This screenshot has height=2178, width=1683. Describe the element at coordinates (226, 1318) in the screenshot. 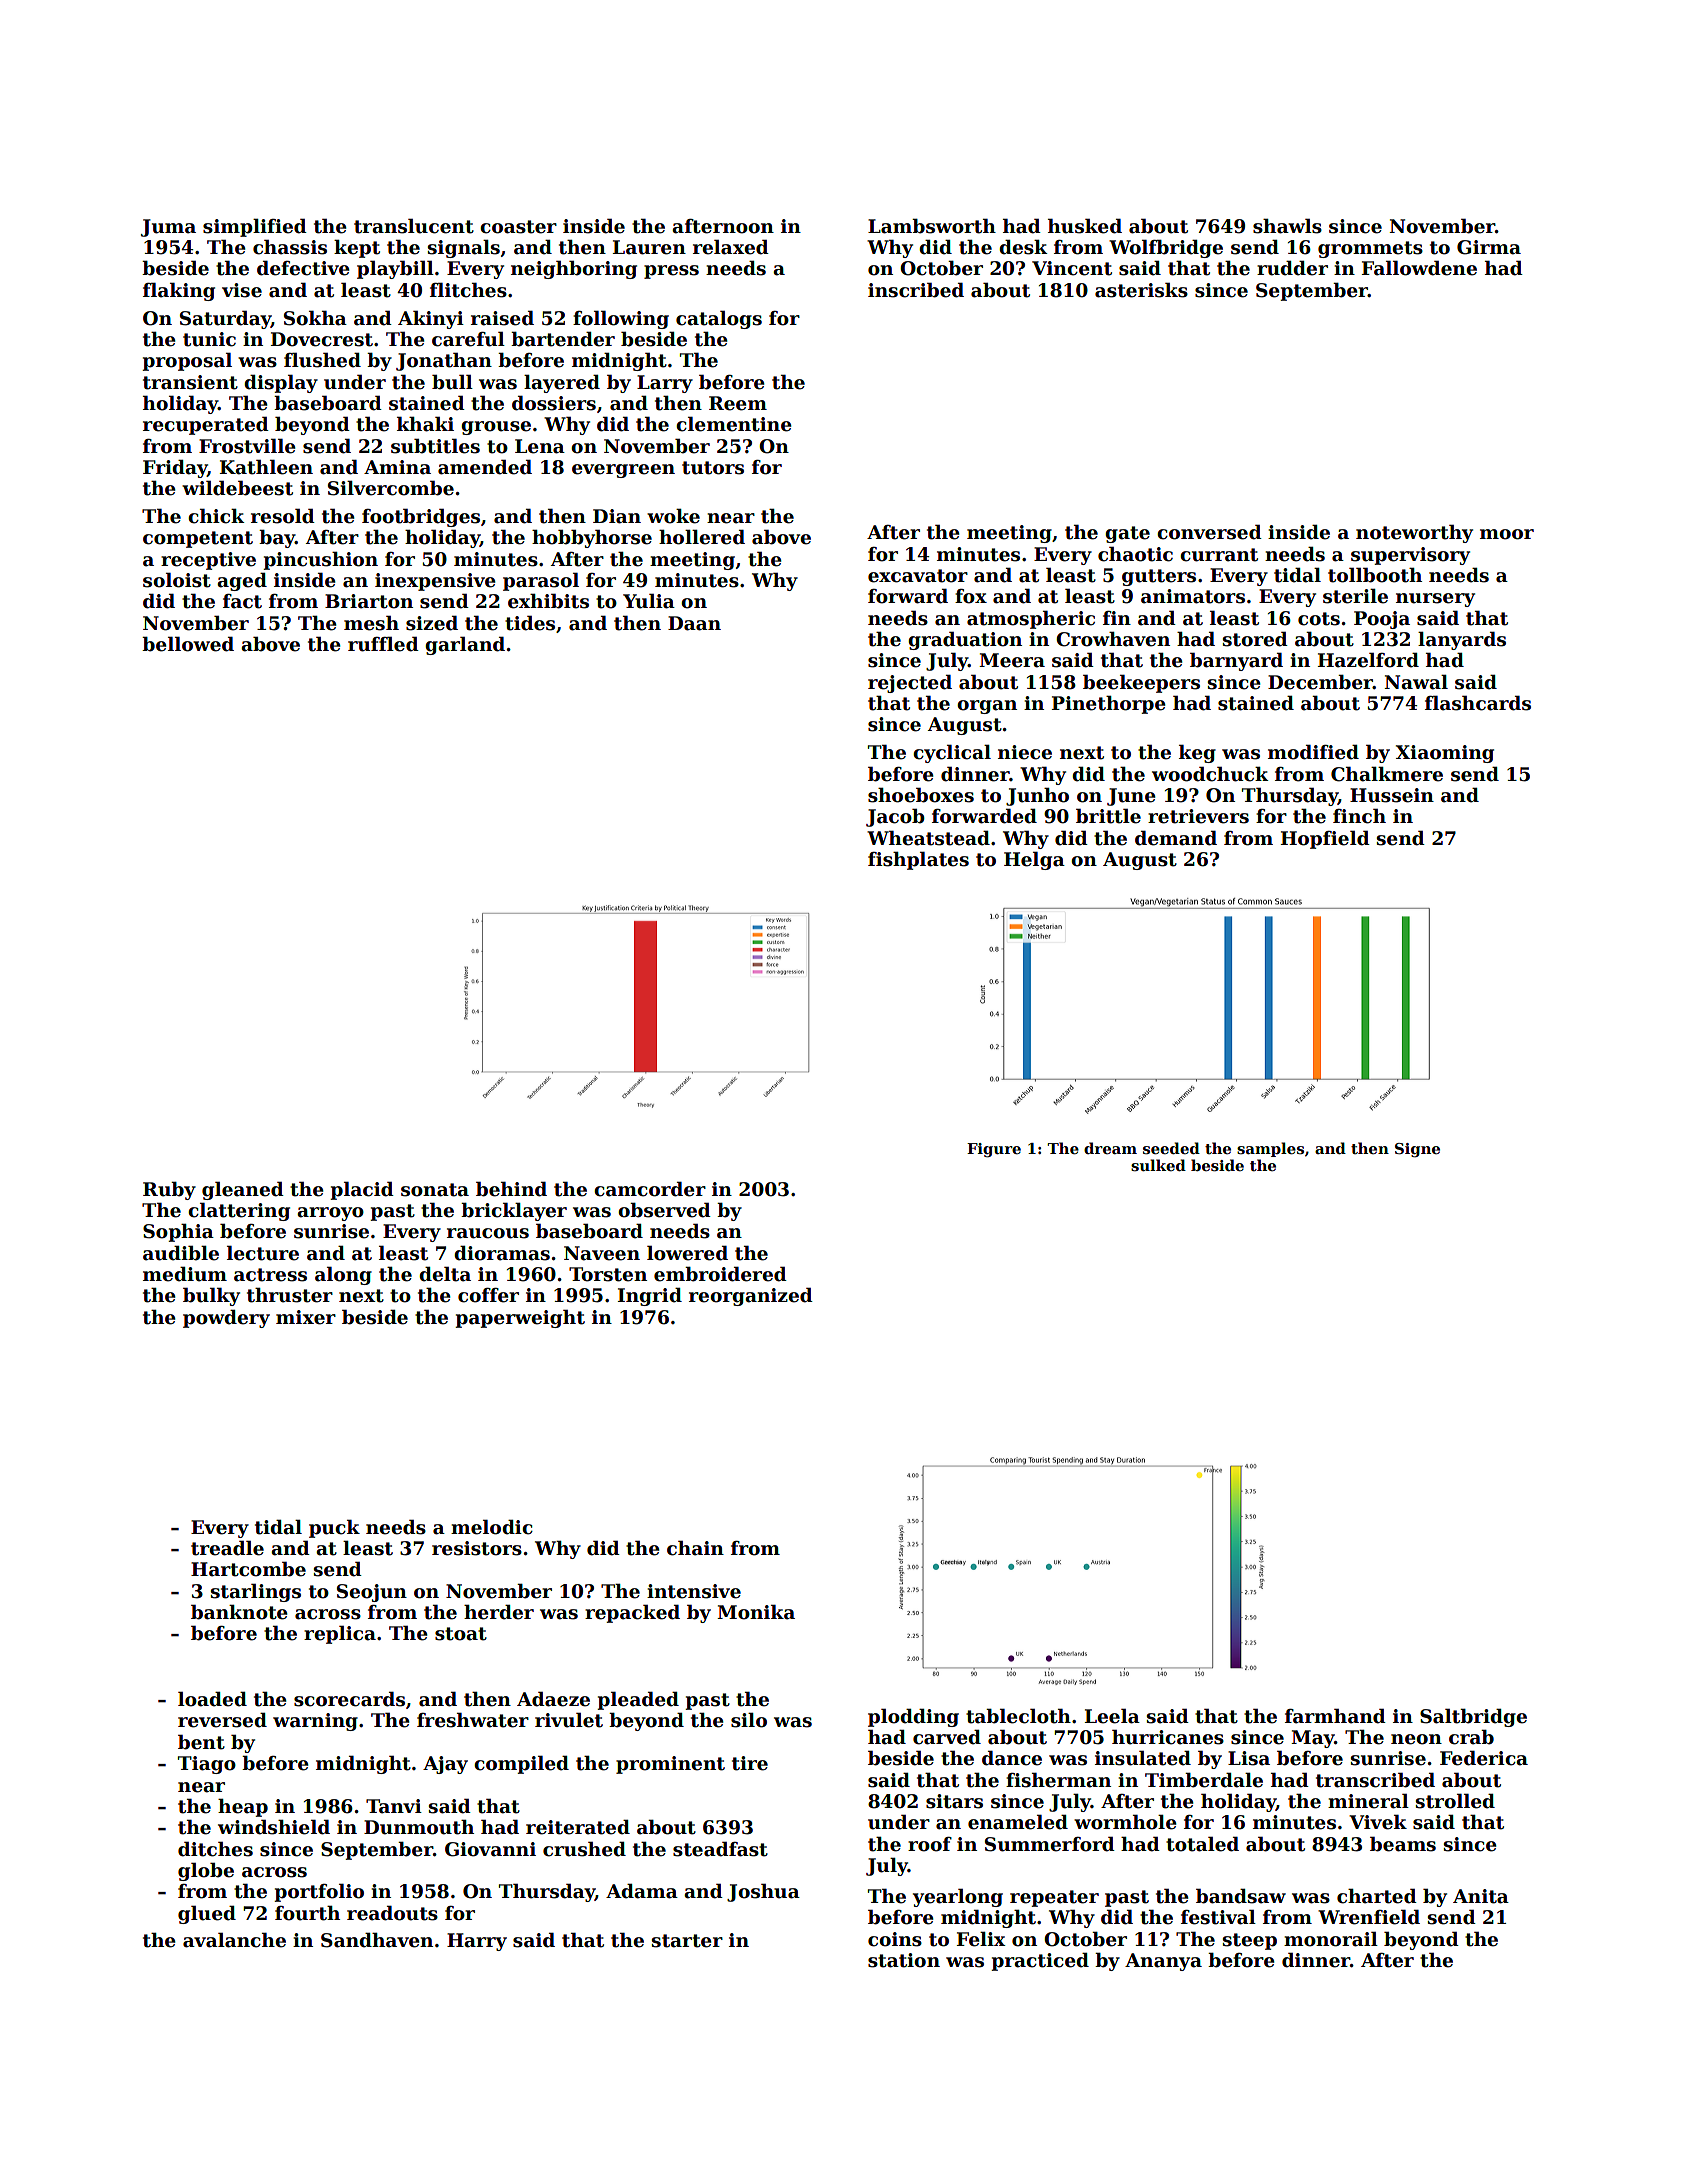

I see `powdery` at that location.
